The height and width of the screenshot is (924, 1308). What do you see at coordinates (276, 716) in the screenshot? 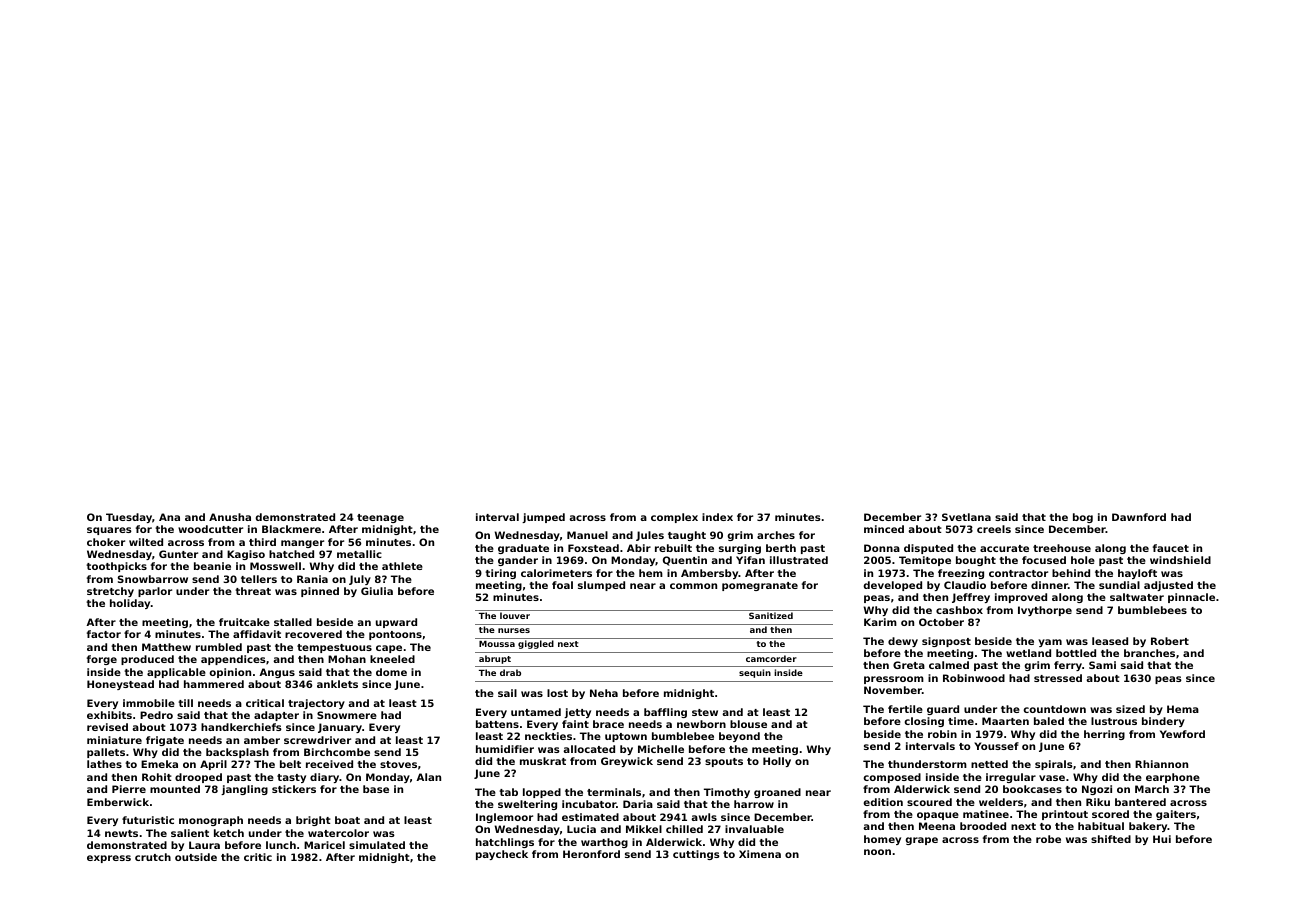
I see `adapter` at bounding box center [276, 716].
